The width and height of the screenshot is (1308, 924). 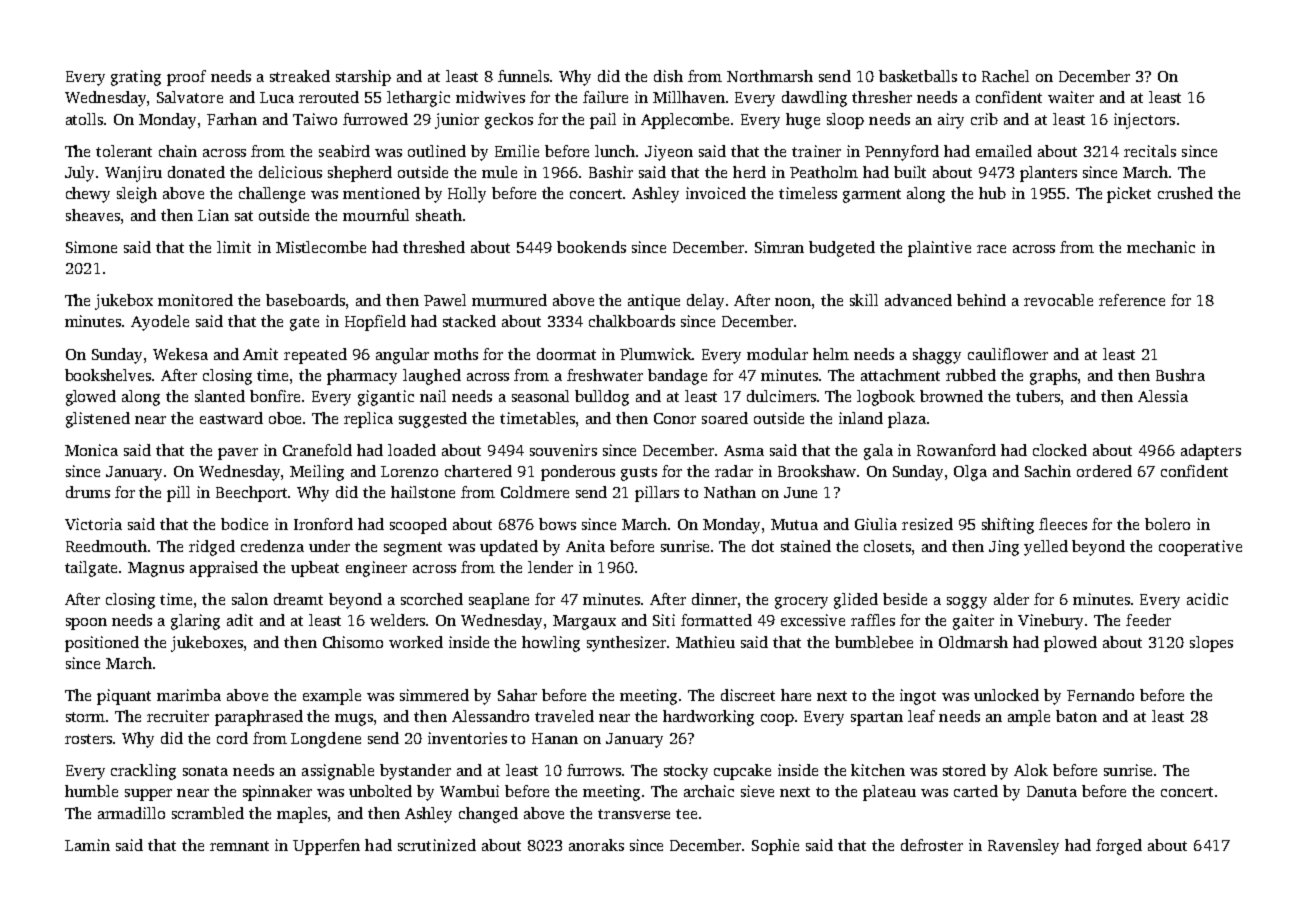 I want to click on repeated, so click(x=315, y=356).
